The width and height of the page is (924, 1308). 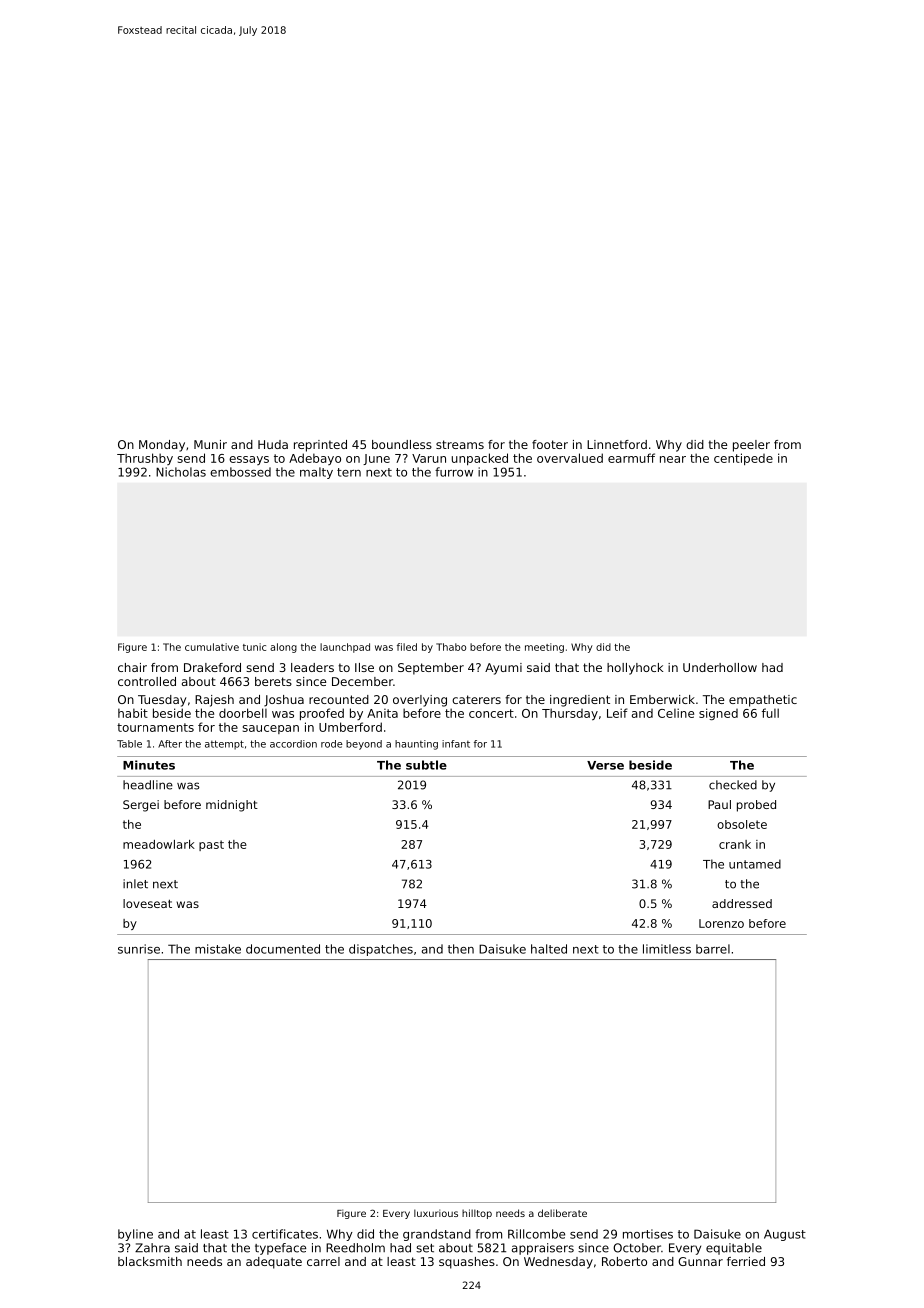 What do you see at coordinates (720, 667) in the page?
I see `Underhollow` at bounding box center [720, 667].
